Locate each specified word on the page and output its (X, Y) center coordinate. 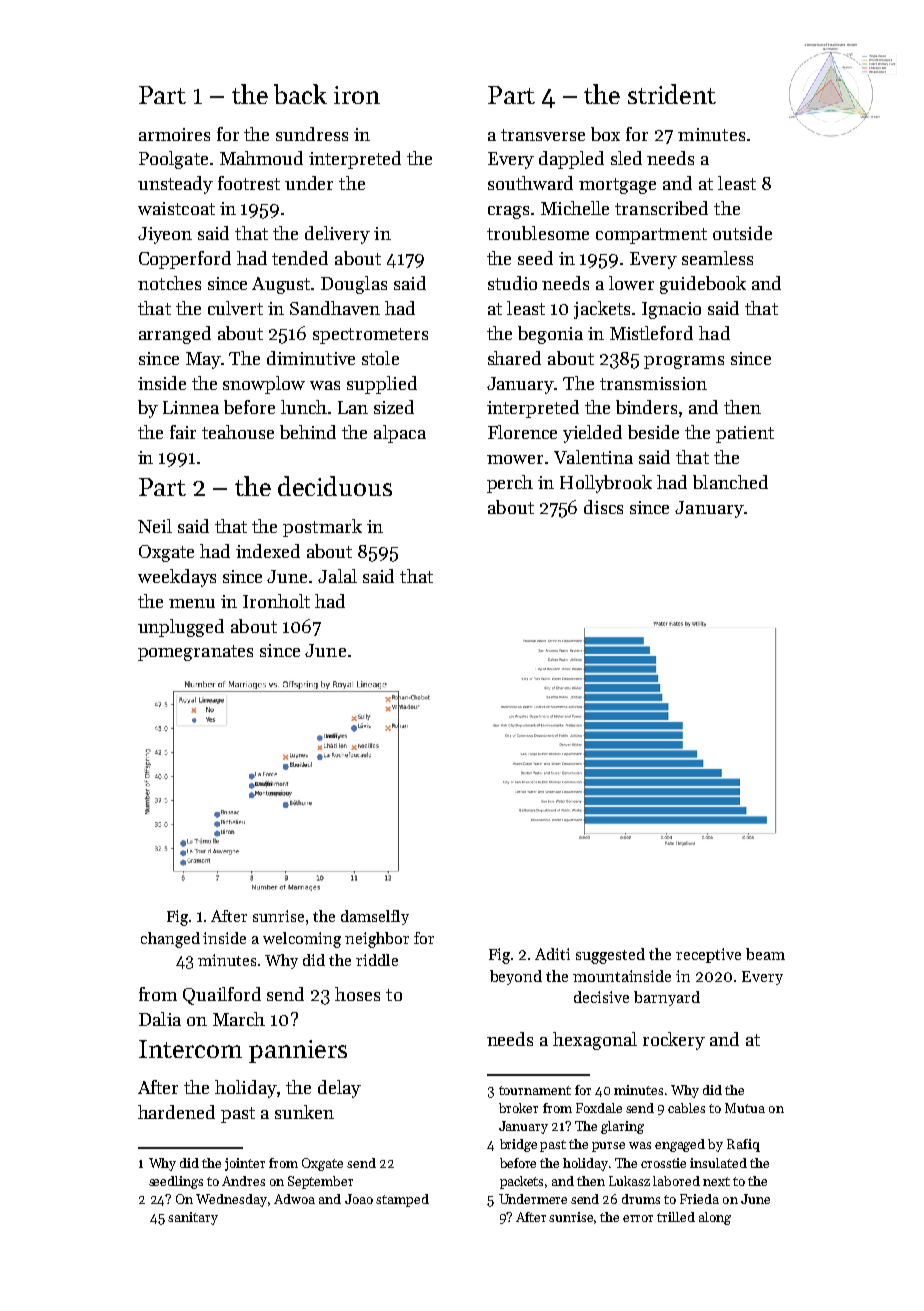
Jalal (337, 576)
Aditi (552, 954)
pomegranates (195, 653)
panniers (298, 1051)
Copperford (185, 260)
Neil (155, 526)
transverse (543, 135)
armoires (174, 134)
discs (603, 507)
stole (380, 358)
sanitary (193, 1218)
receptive (708, 955)
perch (510, 484)
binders (646, 407)
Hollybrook (606, 484)
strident (672, 94)
